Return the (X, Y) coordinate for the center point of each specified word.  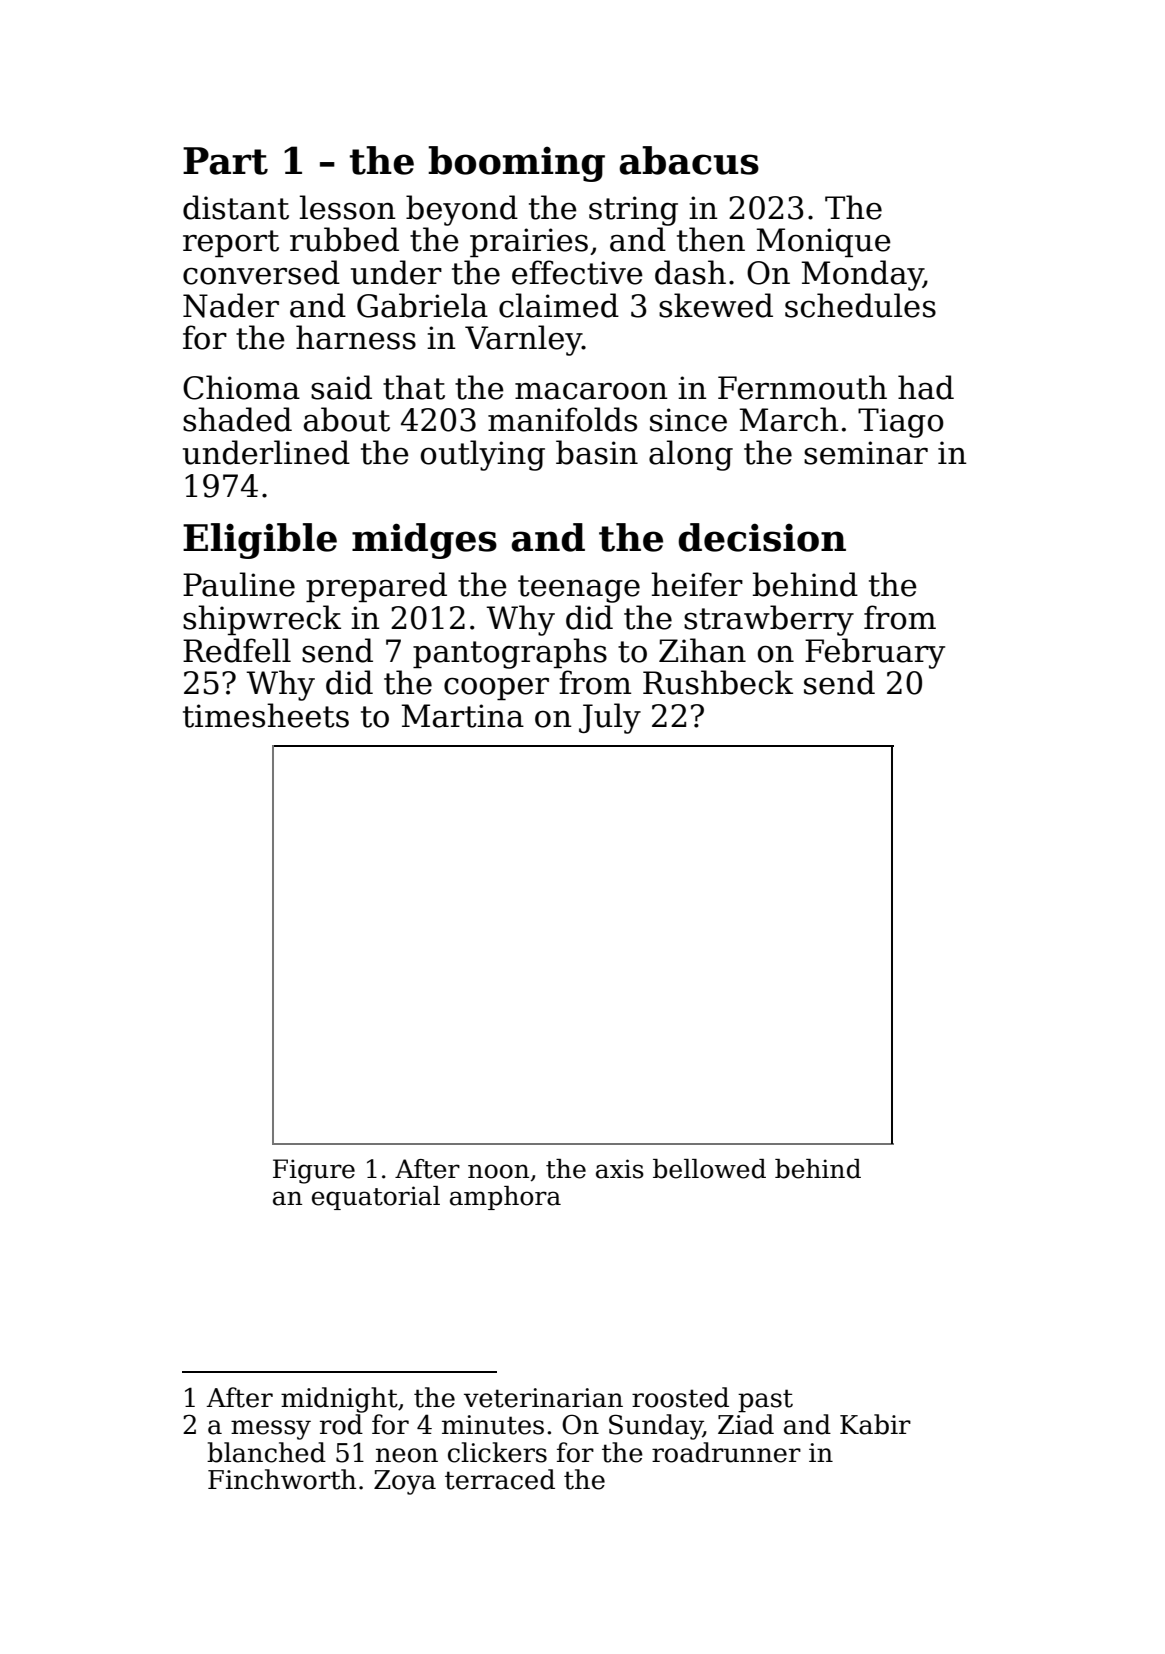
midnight (339, 1400)
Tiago (901, 423)
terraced (500, 1479)
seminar (866, 453)
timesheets (266, 715)
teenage (579, 589)
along (691, 455)
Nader (231, 305)
